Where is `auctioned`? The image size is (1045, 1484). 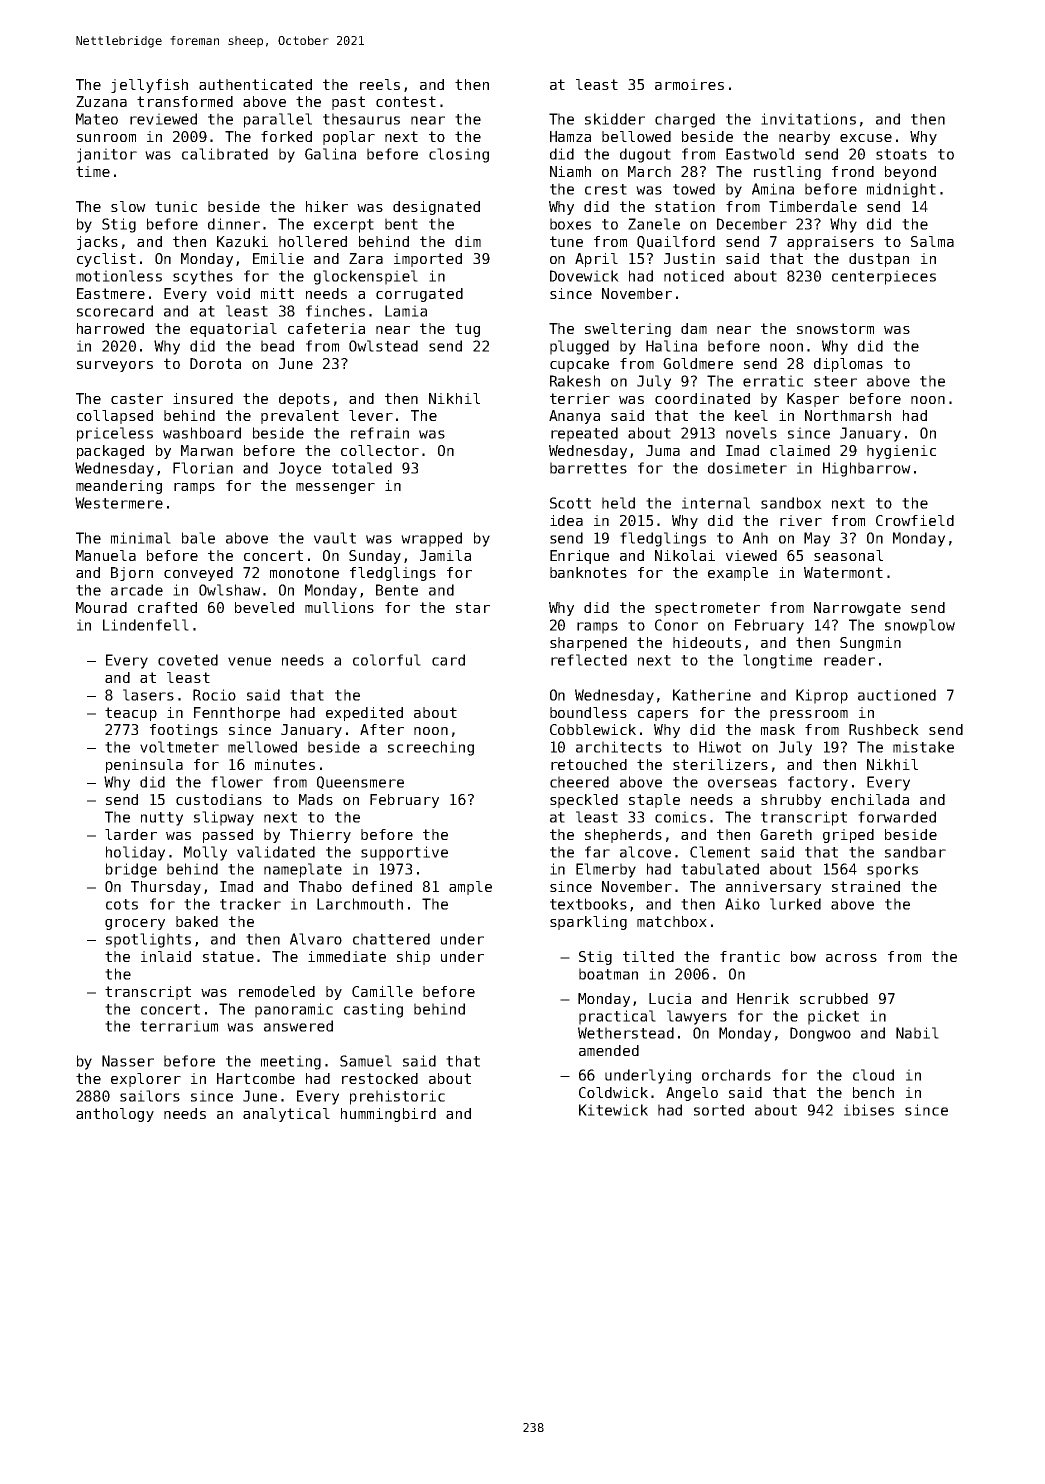 auctioned is located at coordinates (897, 695).
